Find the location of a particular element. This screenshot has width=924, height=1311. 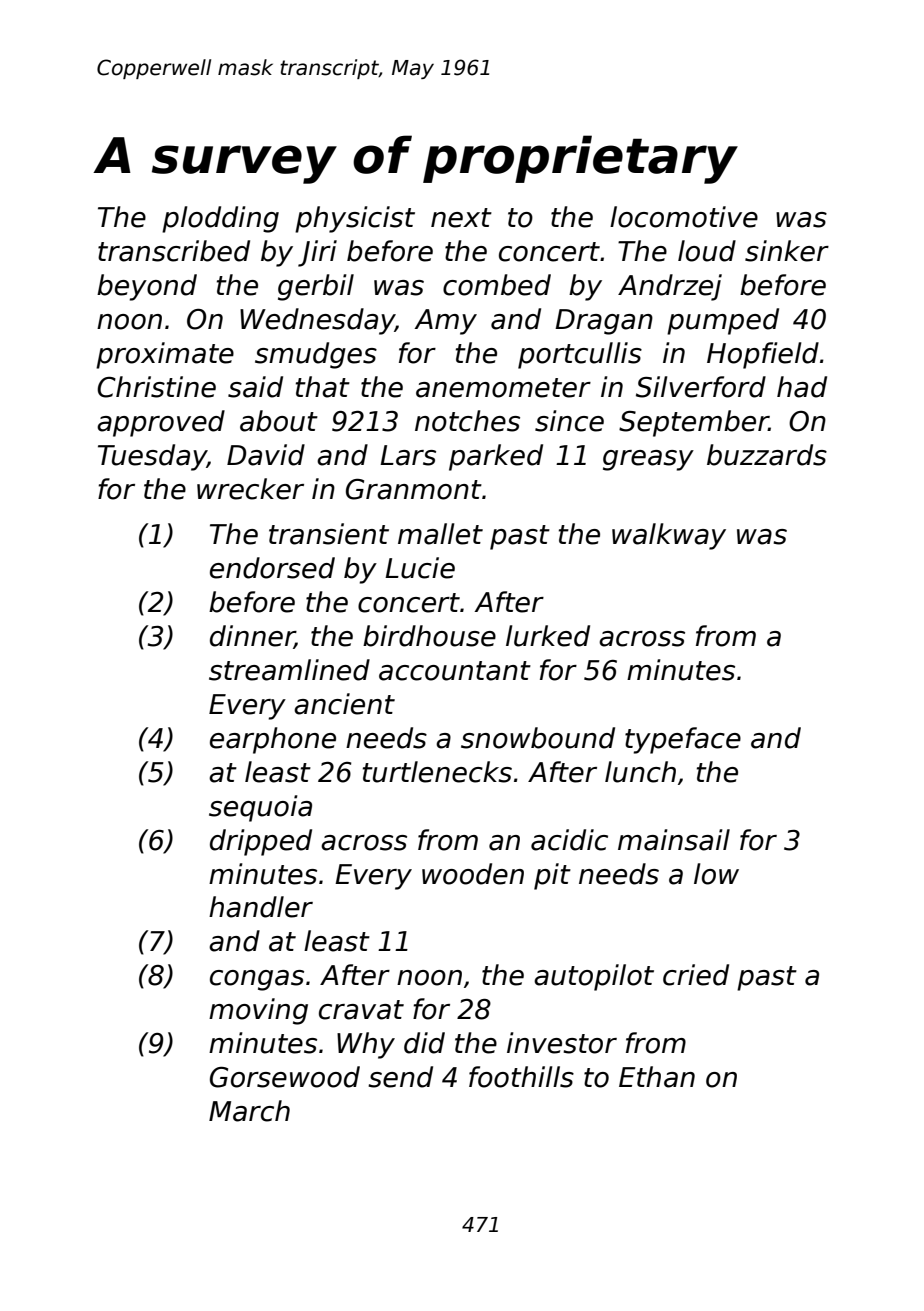

endorsed is located at coordinates (272, 568).
